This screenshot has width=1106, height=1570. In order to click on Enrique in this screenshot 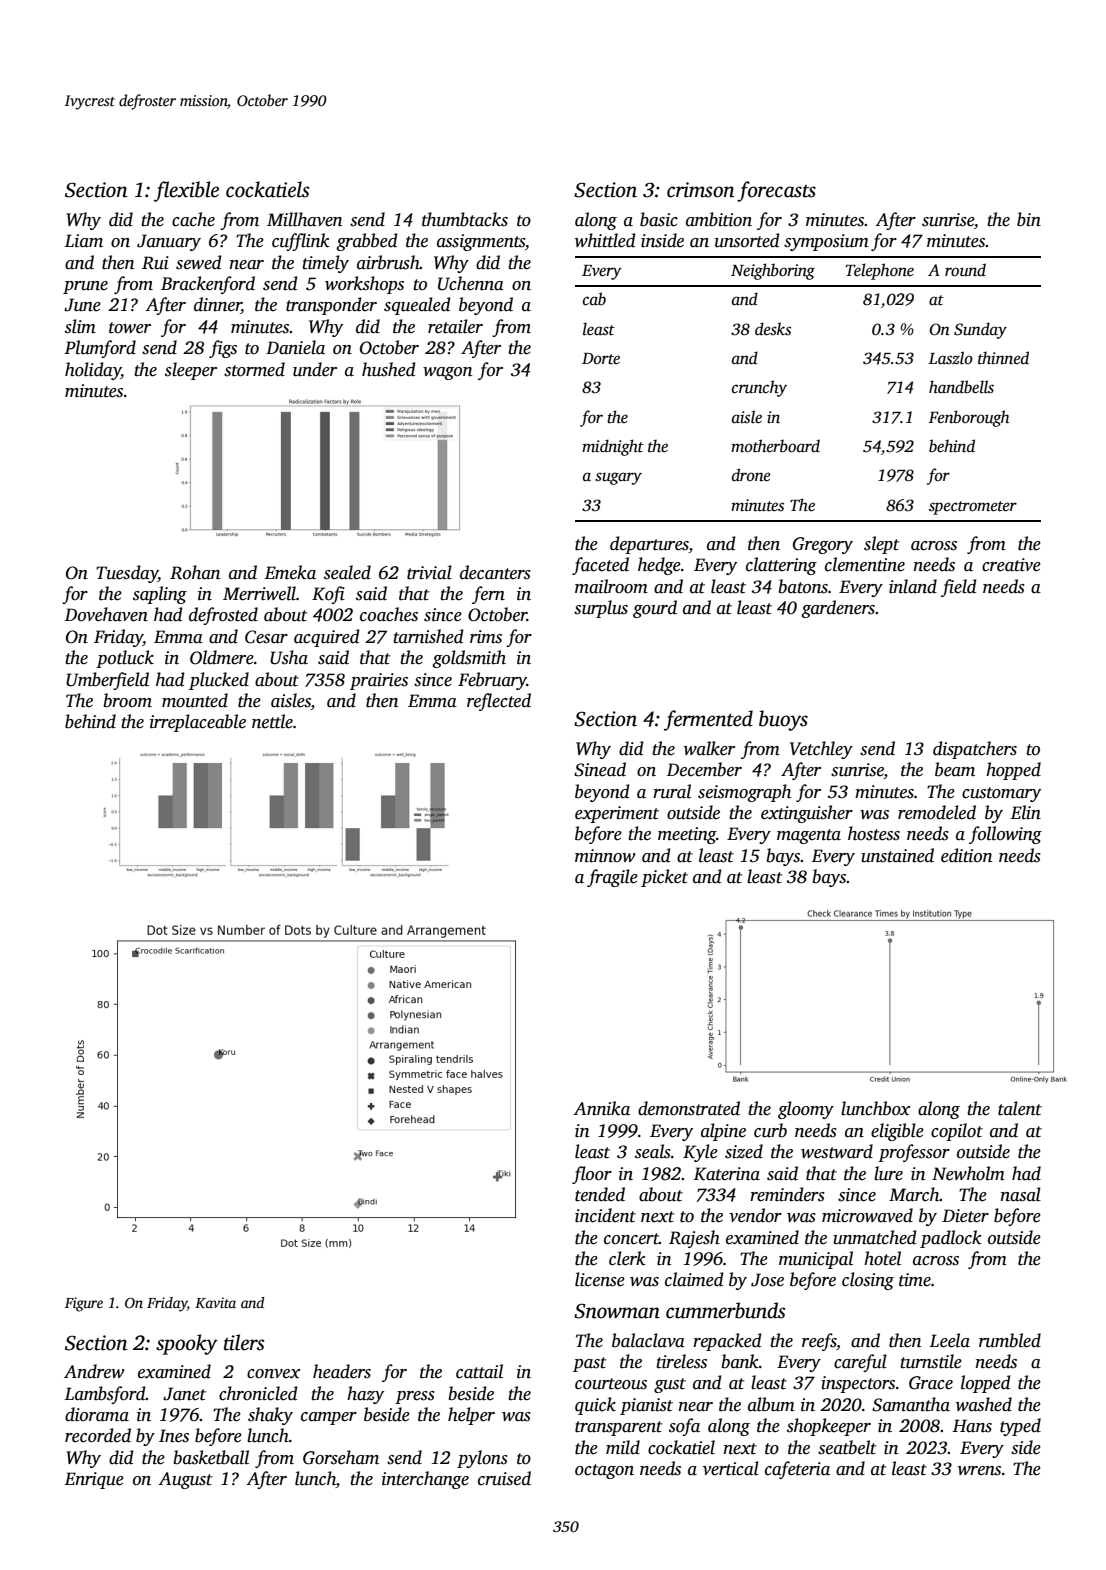, I will do `click(94, 1480)`.
